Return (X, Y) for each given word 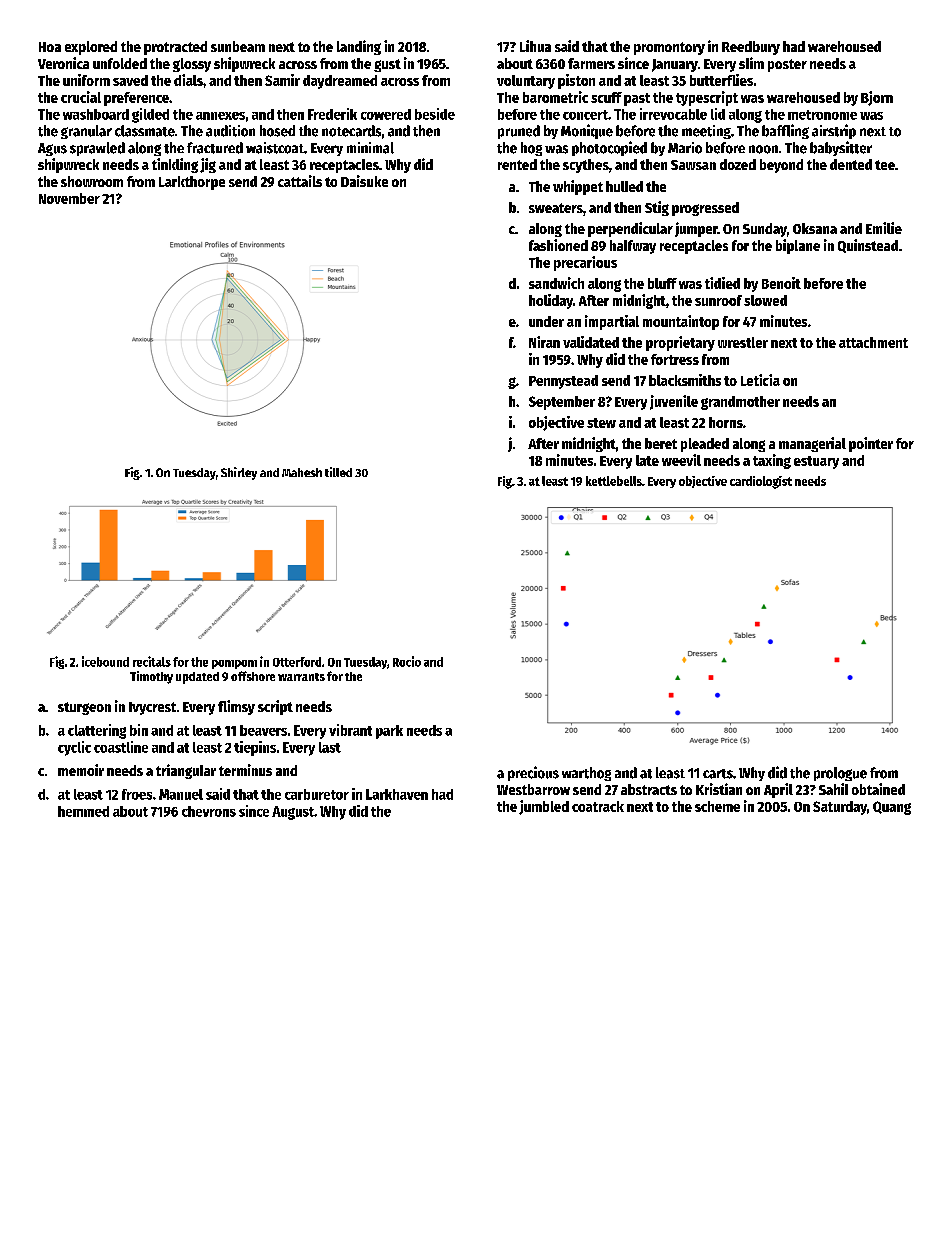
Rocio (407, 661)
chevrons (209, 811)
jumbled (544, 807)
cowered (386, 114)
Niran (544, 342)
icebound (105, 661)
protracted (175, 48)
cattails (300, 181)
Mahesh (302, 472)
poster (787, 65)
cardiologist (761, 482)
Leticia (760, 380)
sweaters (556, 208)
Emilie (884, 228)
